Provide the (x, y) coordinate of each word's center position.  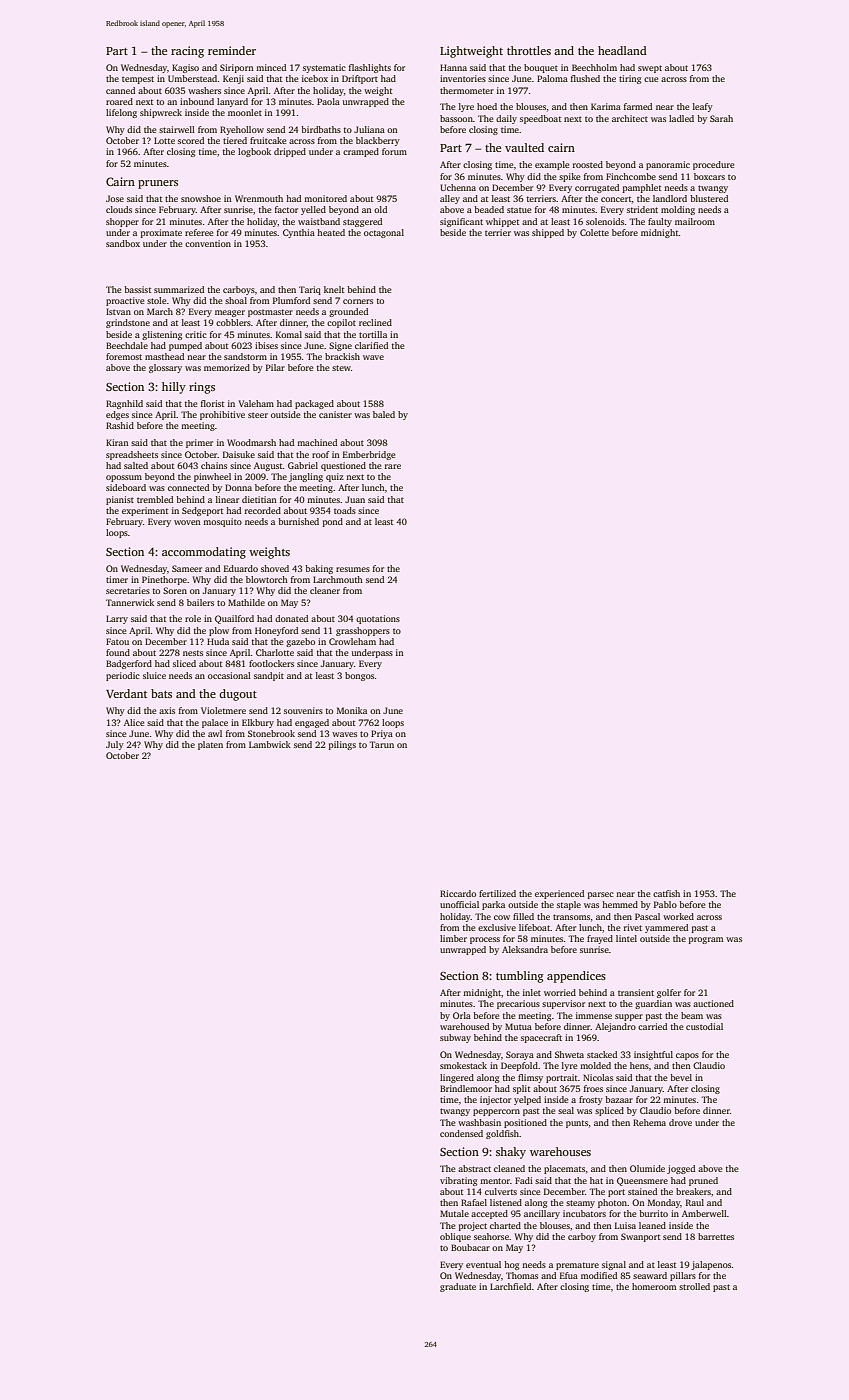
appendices (576, 977)
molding (678, 210)
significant (461, 222)
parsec (601, 895)
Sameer (187, 568)
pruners (158, 184)
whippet (502, 222)
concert (616, 199)
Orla (462, 1015)
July (115, 745)
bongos (359, 676)
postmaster (270, 313)
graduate (458, 1287)
